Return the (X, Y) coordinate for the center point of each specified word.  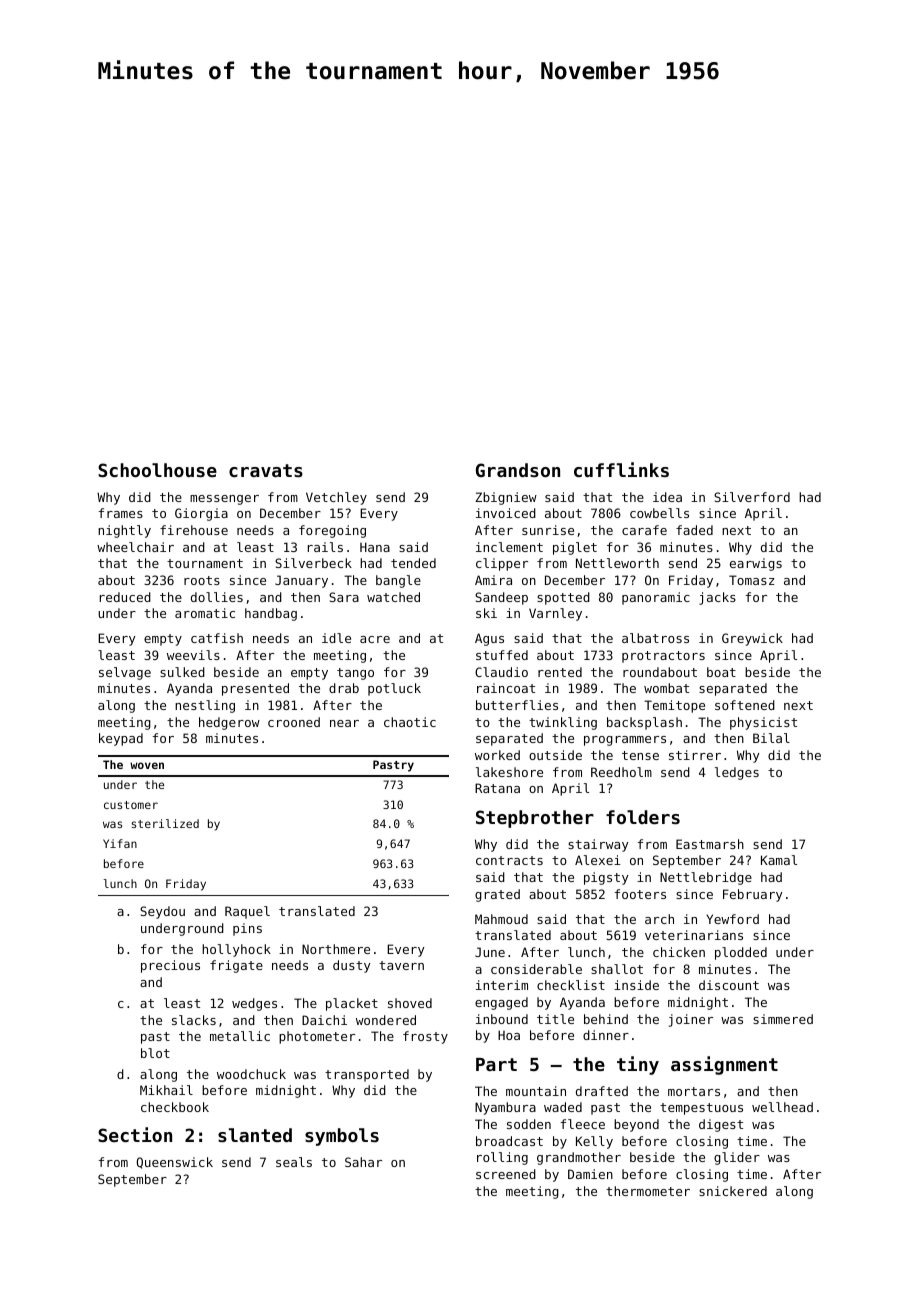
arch (659, 919)
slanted (255, 1135)
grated (497, 895)
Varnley (555, 614)
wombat (666, 688)
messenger (224, 500)
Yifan (120, 843)
